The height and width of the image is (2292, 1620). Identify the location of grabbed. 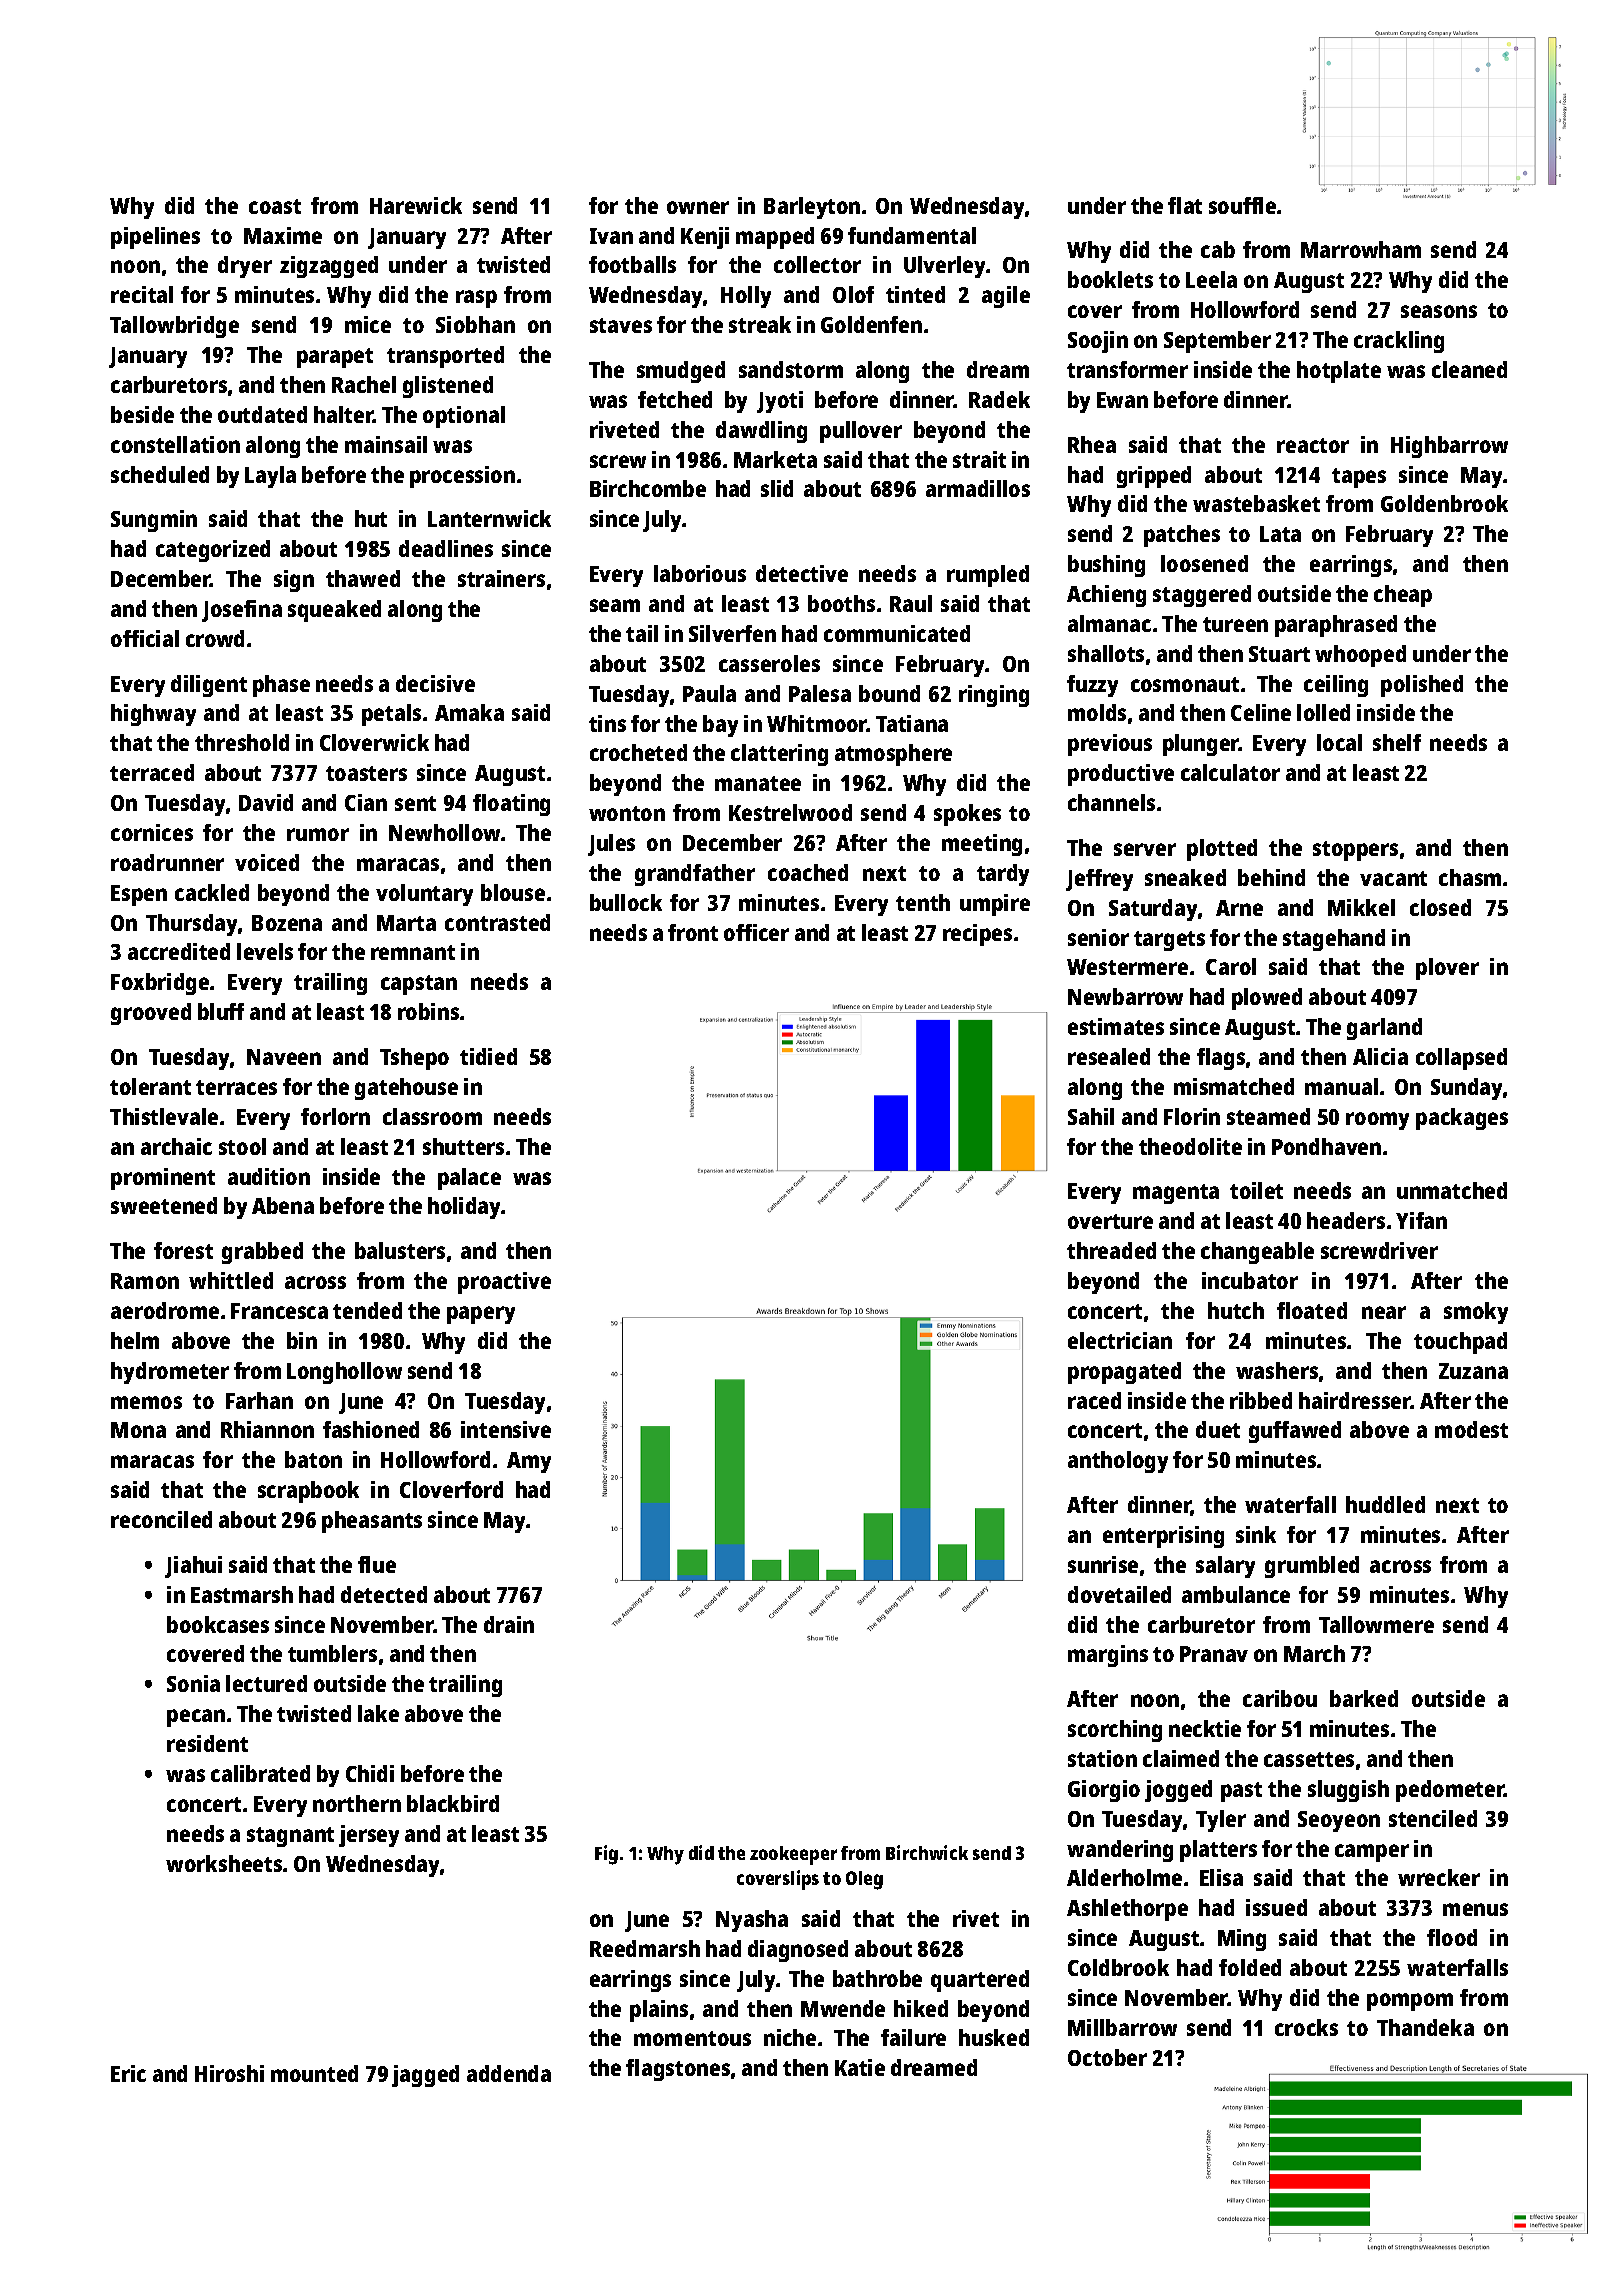
(262, 1253).
